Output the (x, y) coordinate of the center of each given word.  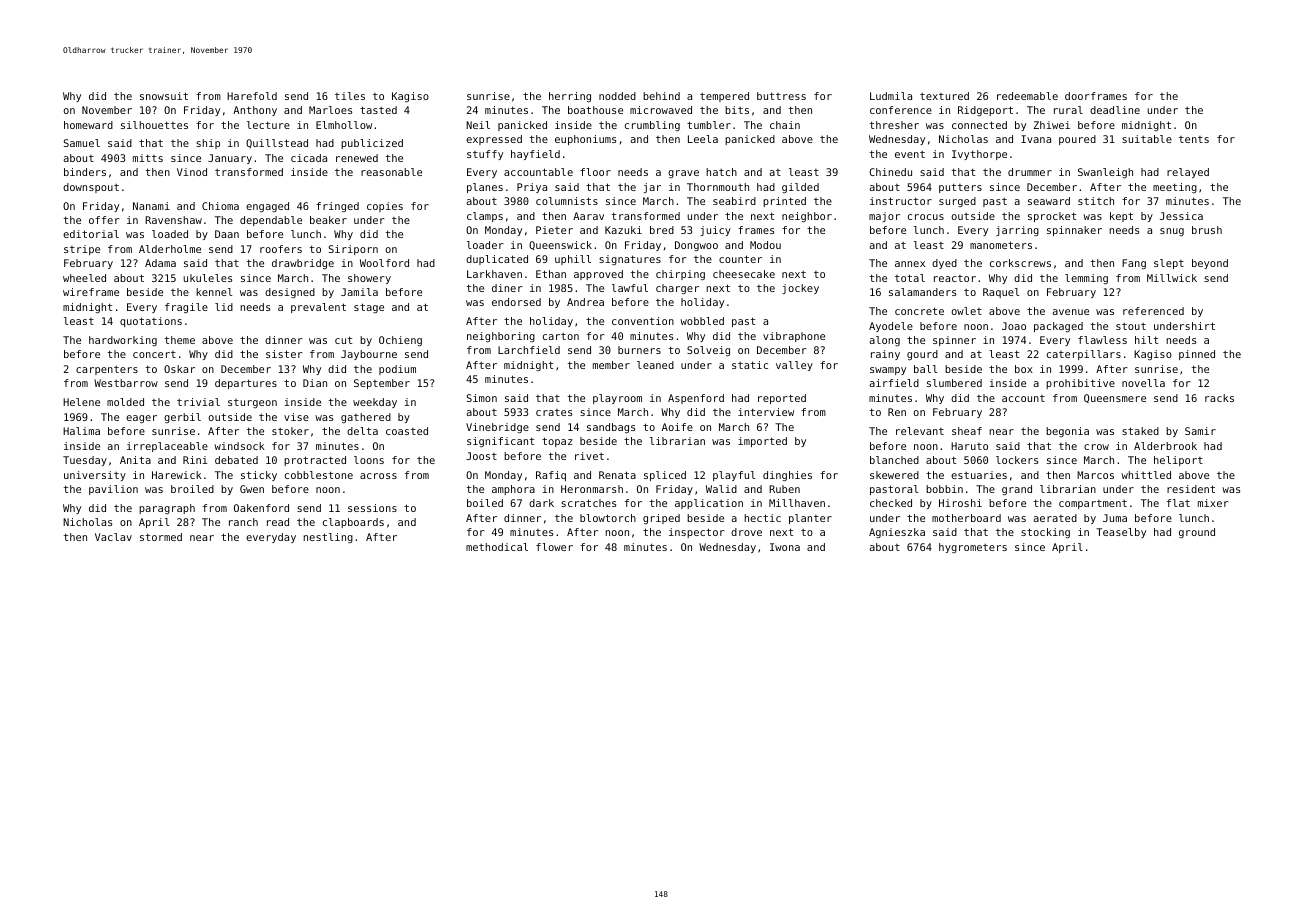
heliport (1178, 461)
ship (208, 144)
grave (683, 174)
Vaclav (113, 537)
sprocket (1052, 217)
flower (554, 547)
